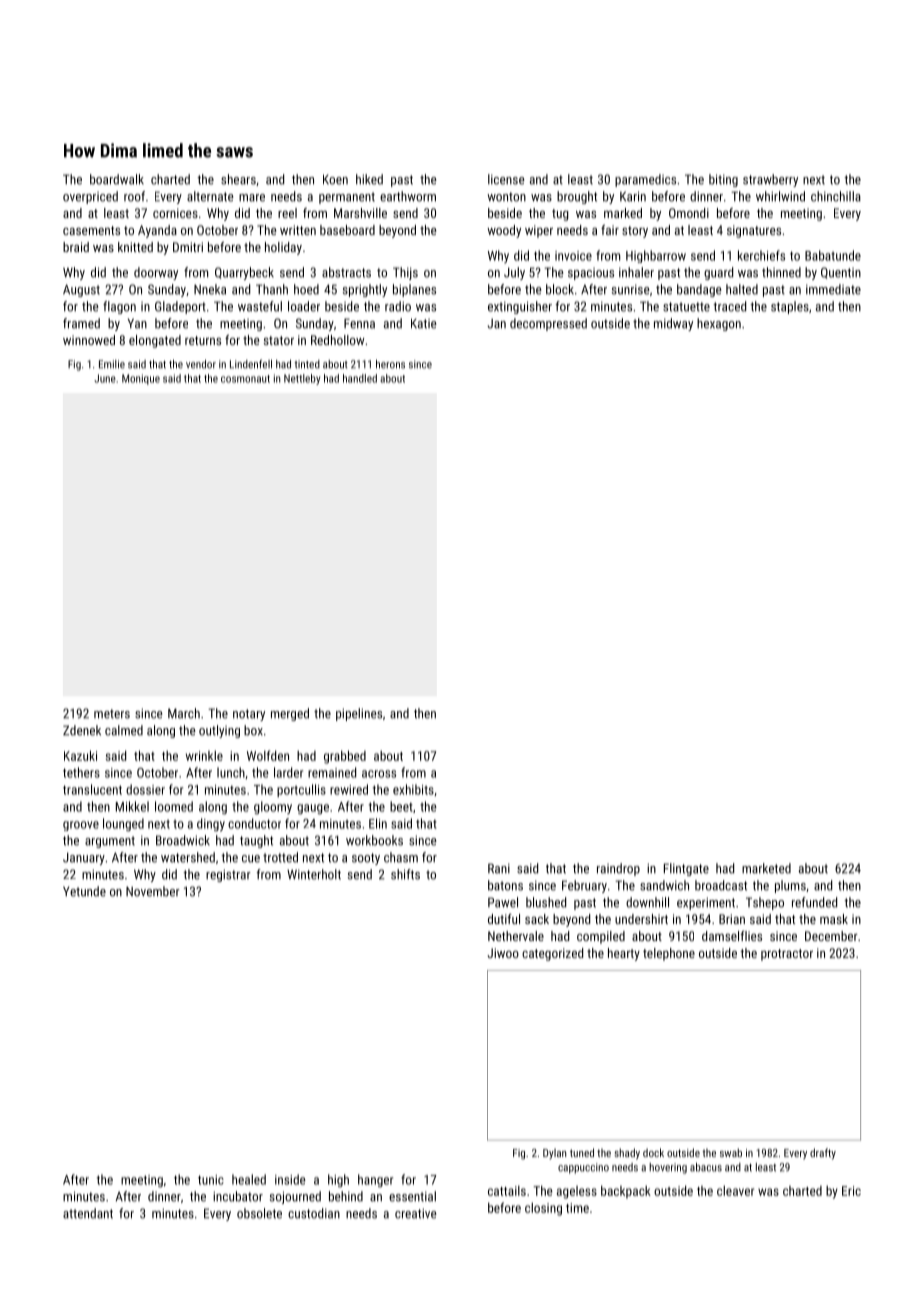 This page has height=1314, width=924. I want to click on Nettleby, so click(302, 379).
